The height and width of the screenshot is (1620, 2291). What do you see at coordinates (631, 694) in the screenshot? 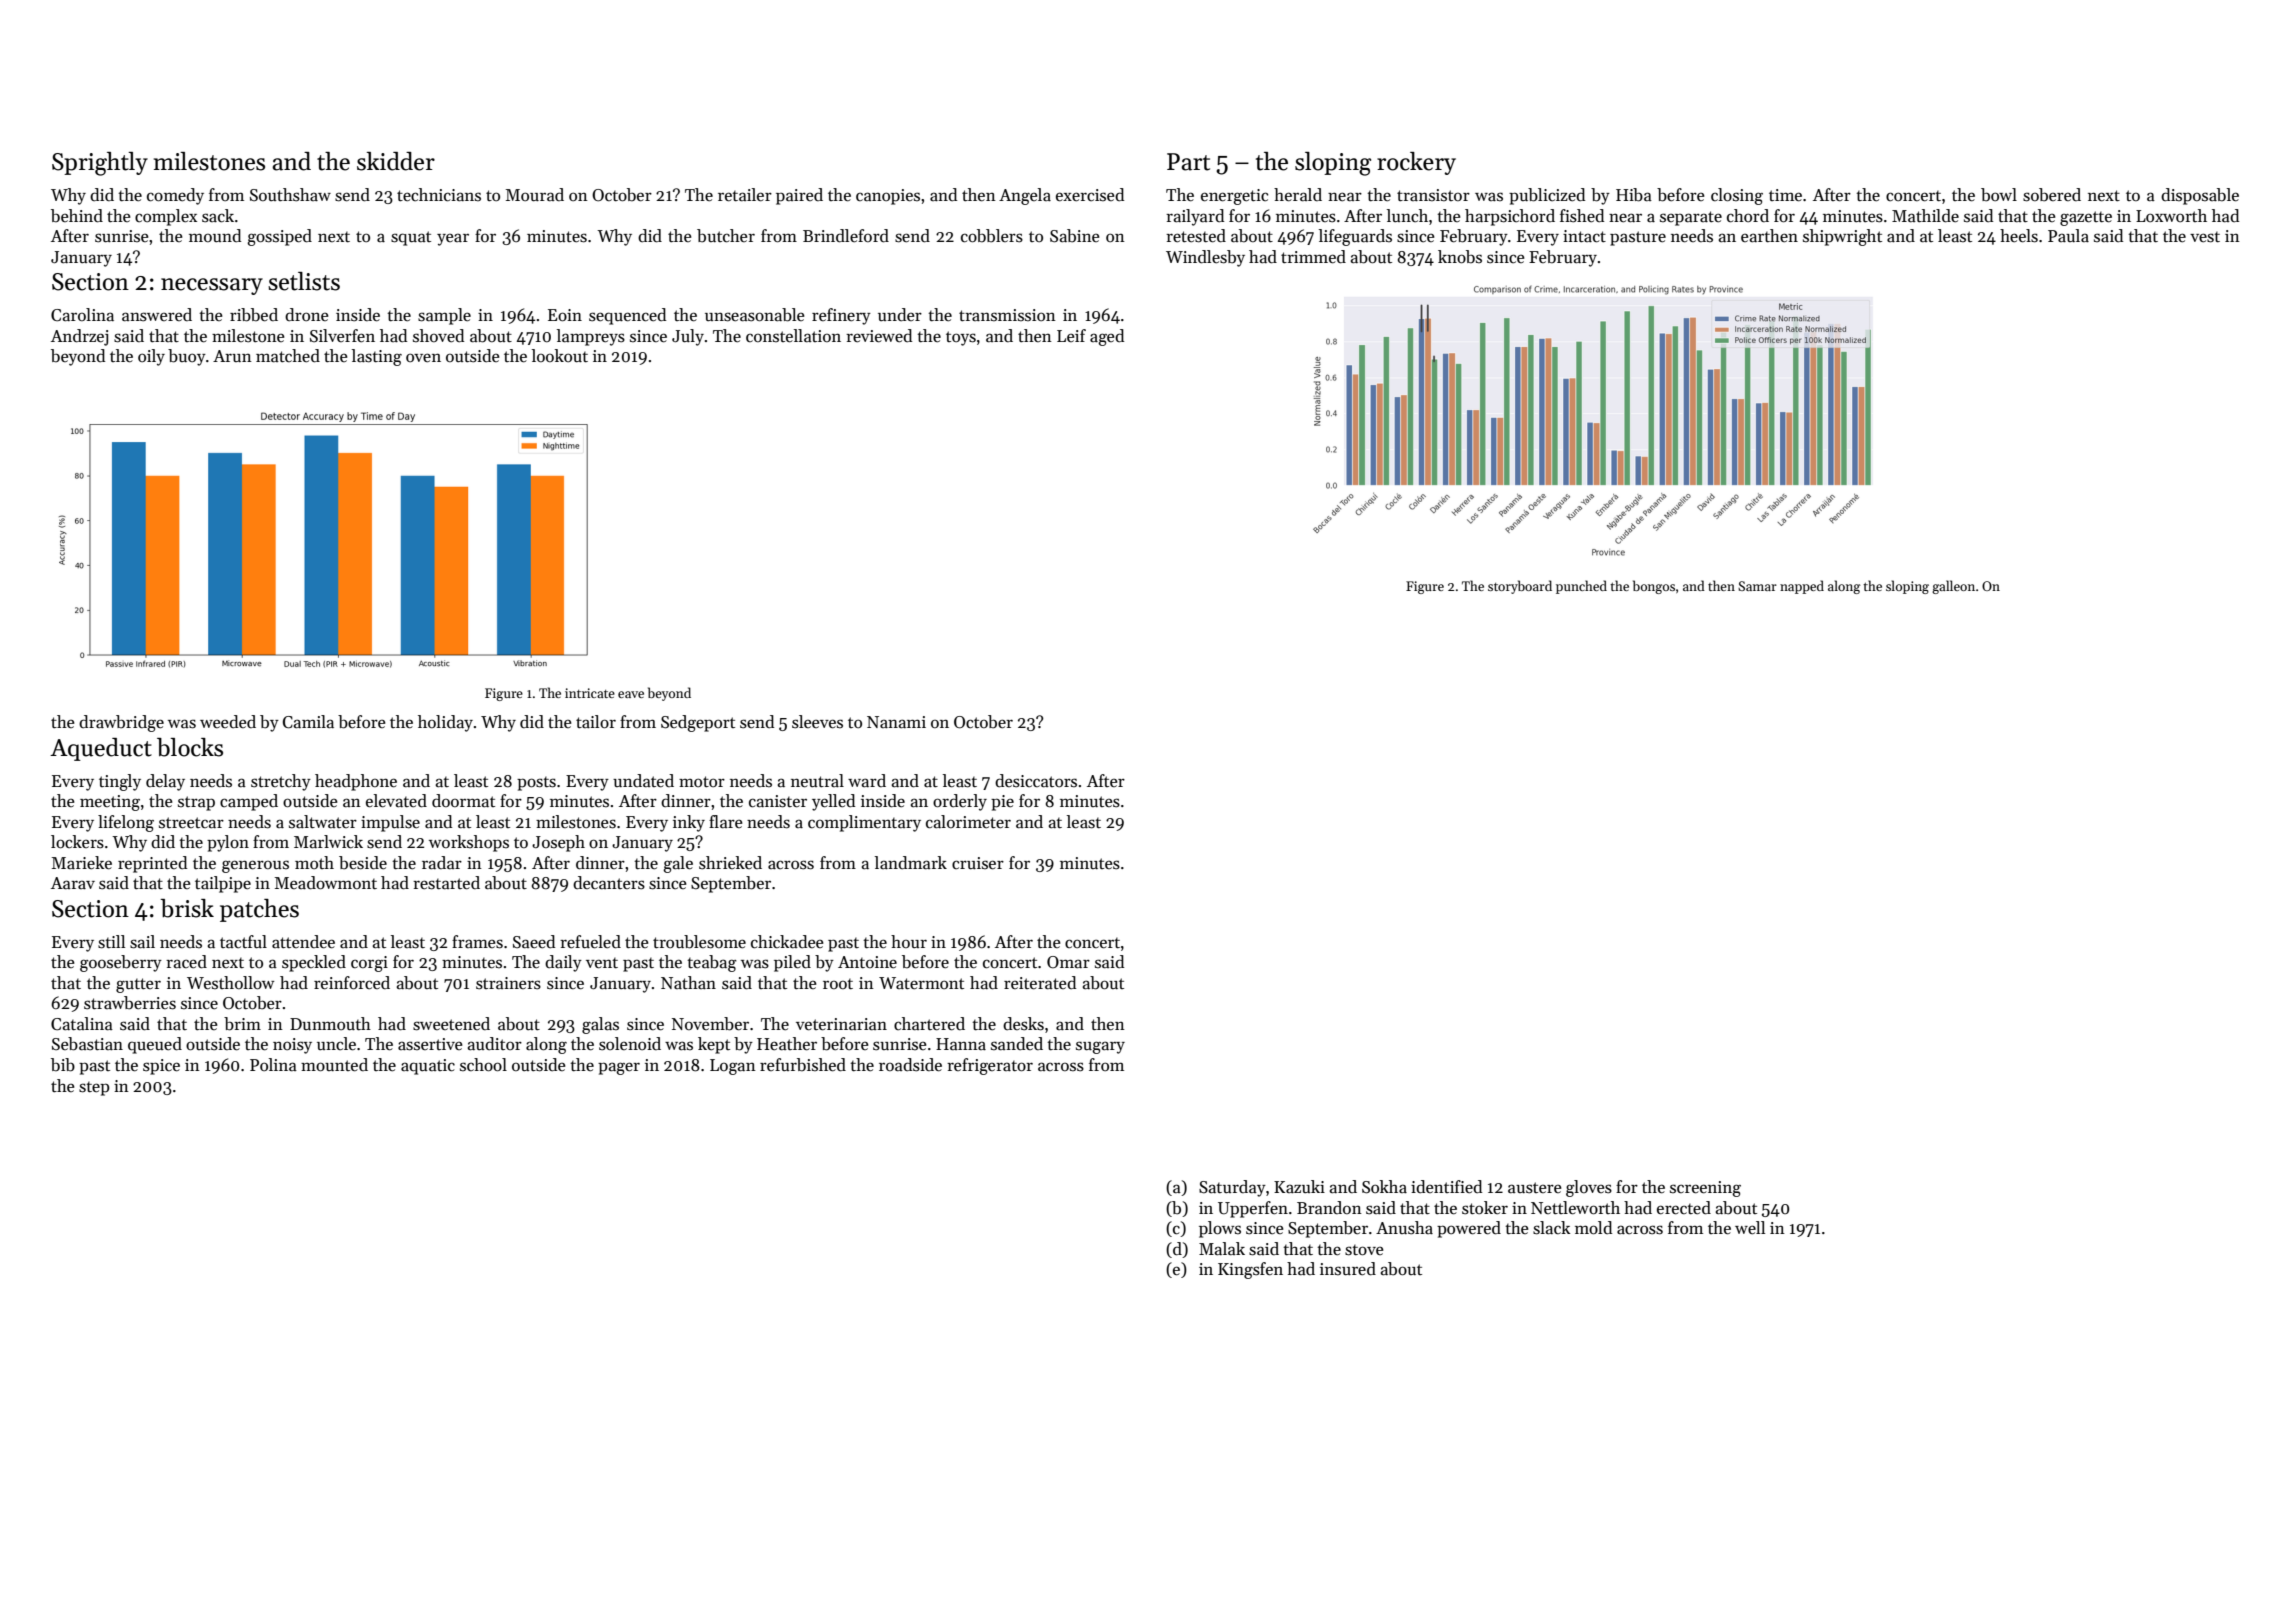
I see `eave` at bounding box center [631, 694].
